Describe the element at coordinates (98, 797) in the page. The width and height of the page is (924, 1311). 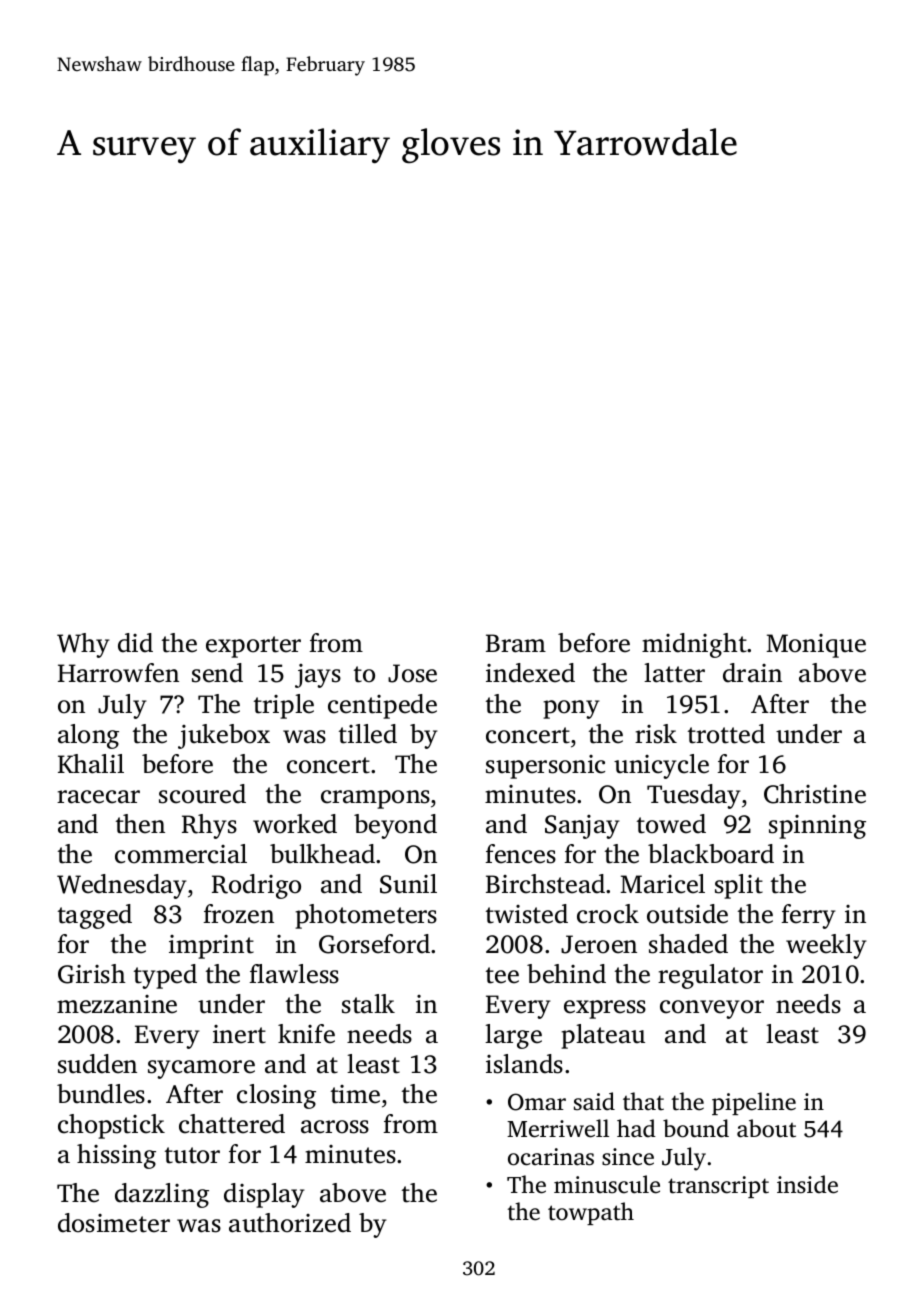
I see `racecar` at that location.
